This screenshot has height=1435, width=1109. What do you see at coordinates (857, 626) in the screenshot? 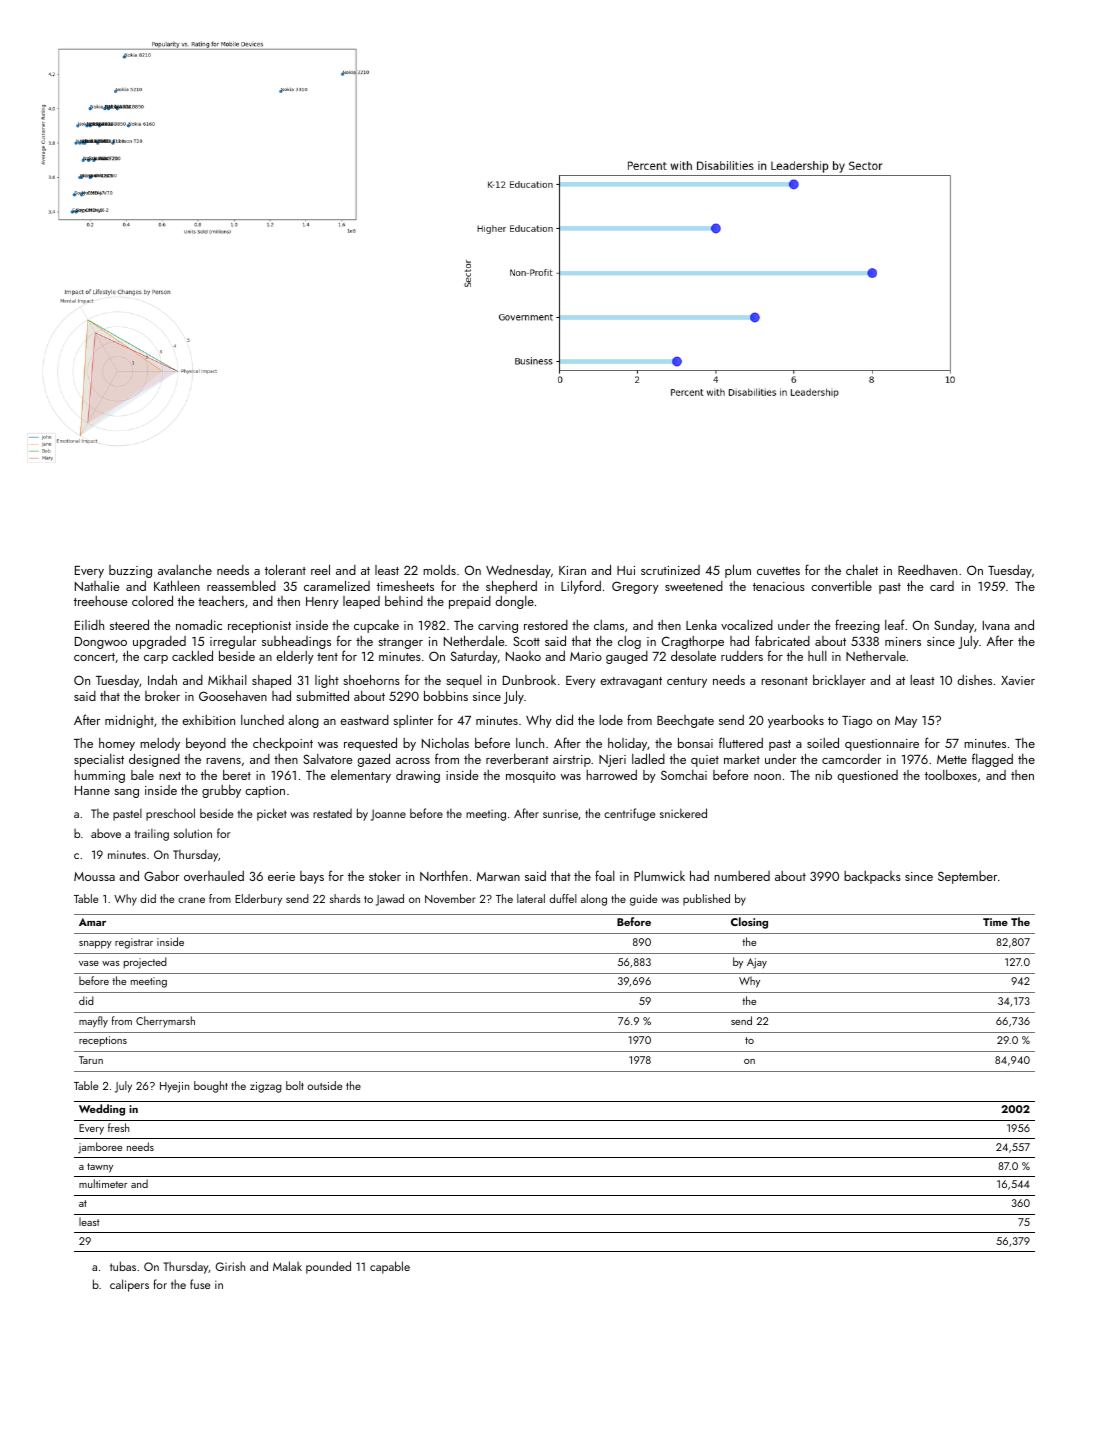
I see `freezing` at bounding box center [857, 626].
